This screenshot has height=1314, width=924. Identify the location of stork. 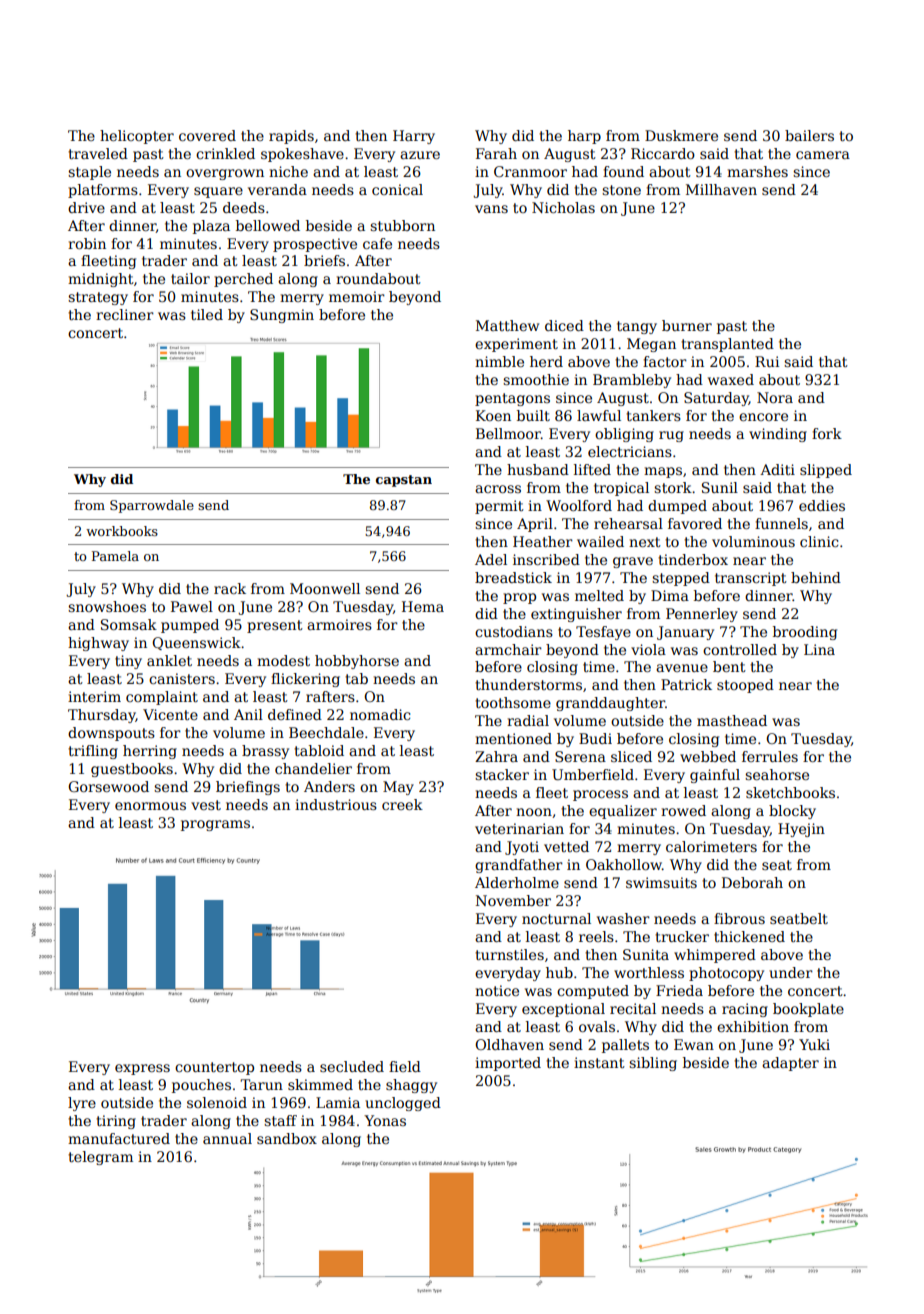
(673, 487).
